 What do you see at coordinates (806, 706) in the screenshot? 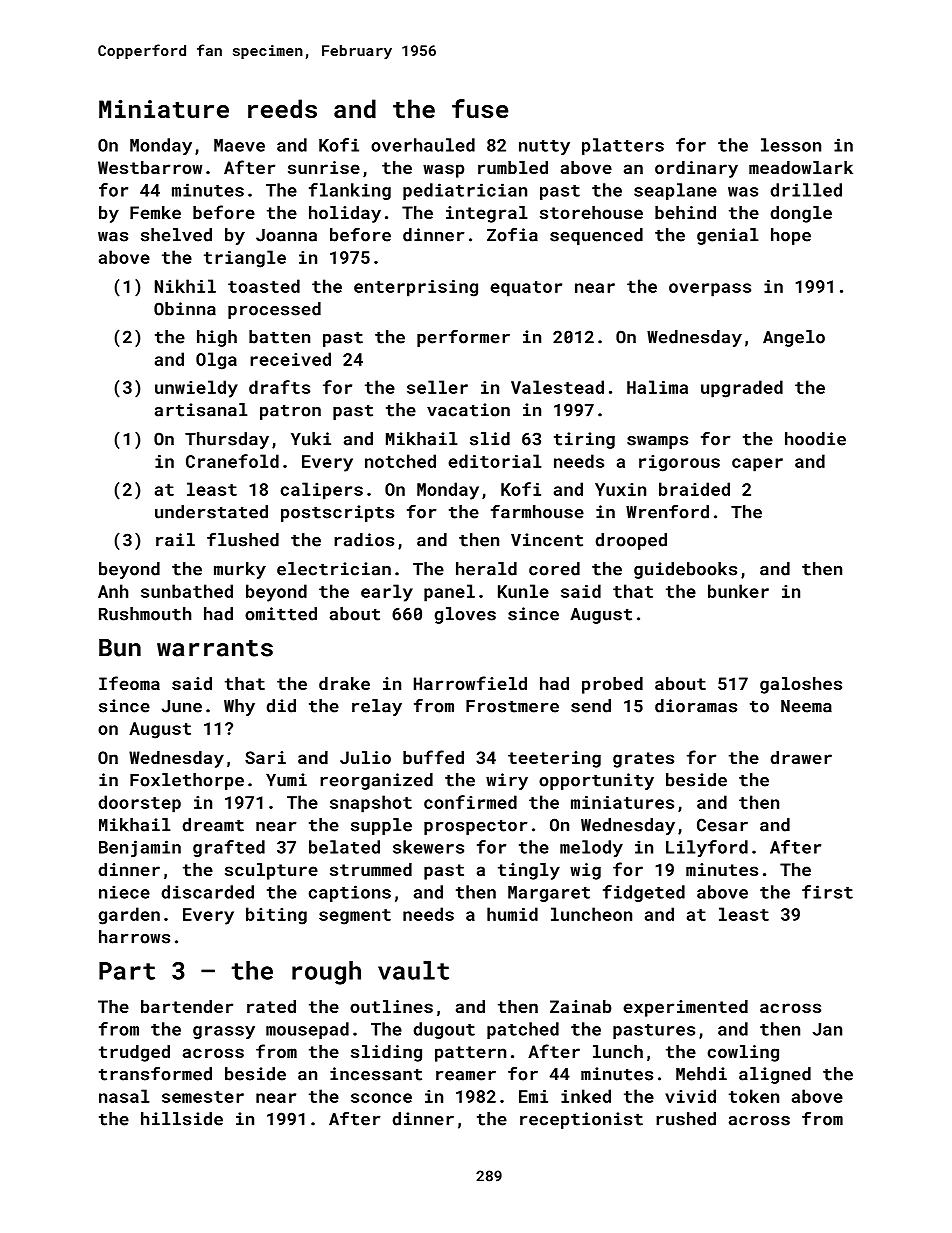
I see `Neema` at bounding box center [806, 706].
